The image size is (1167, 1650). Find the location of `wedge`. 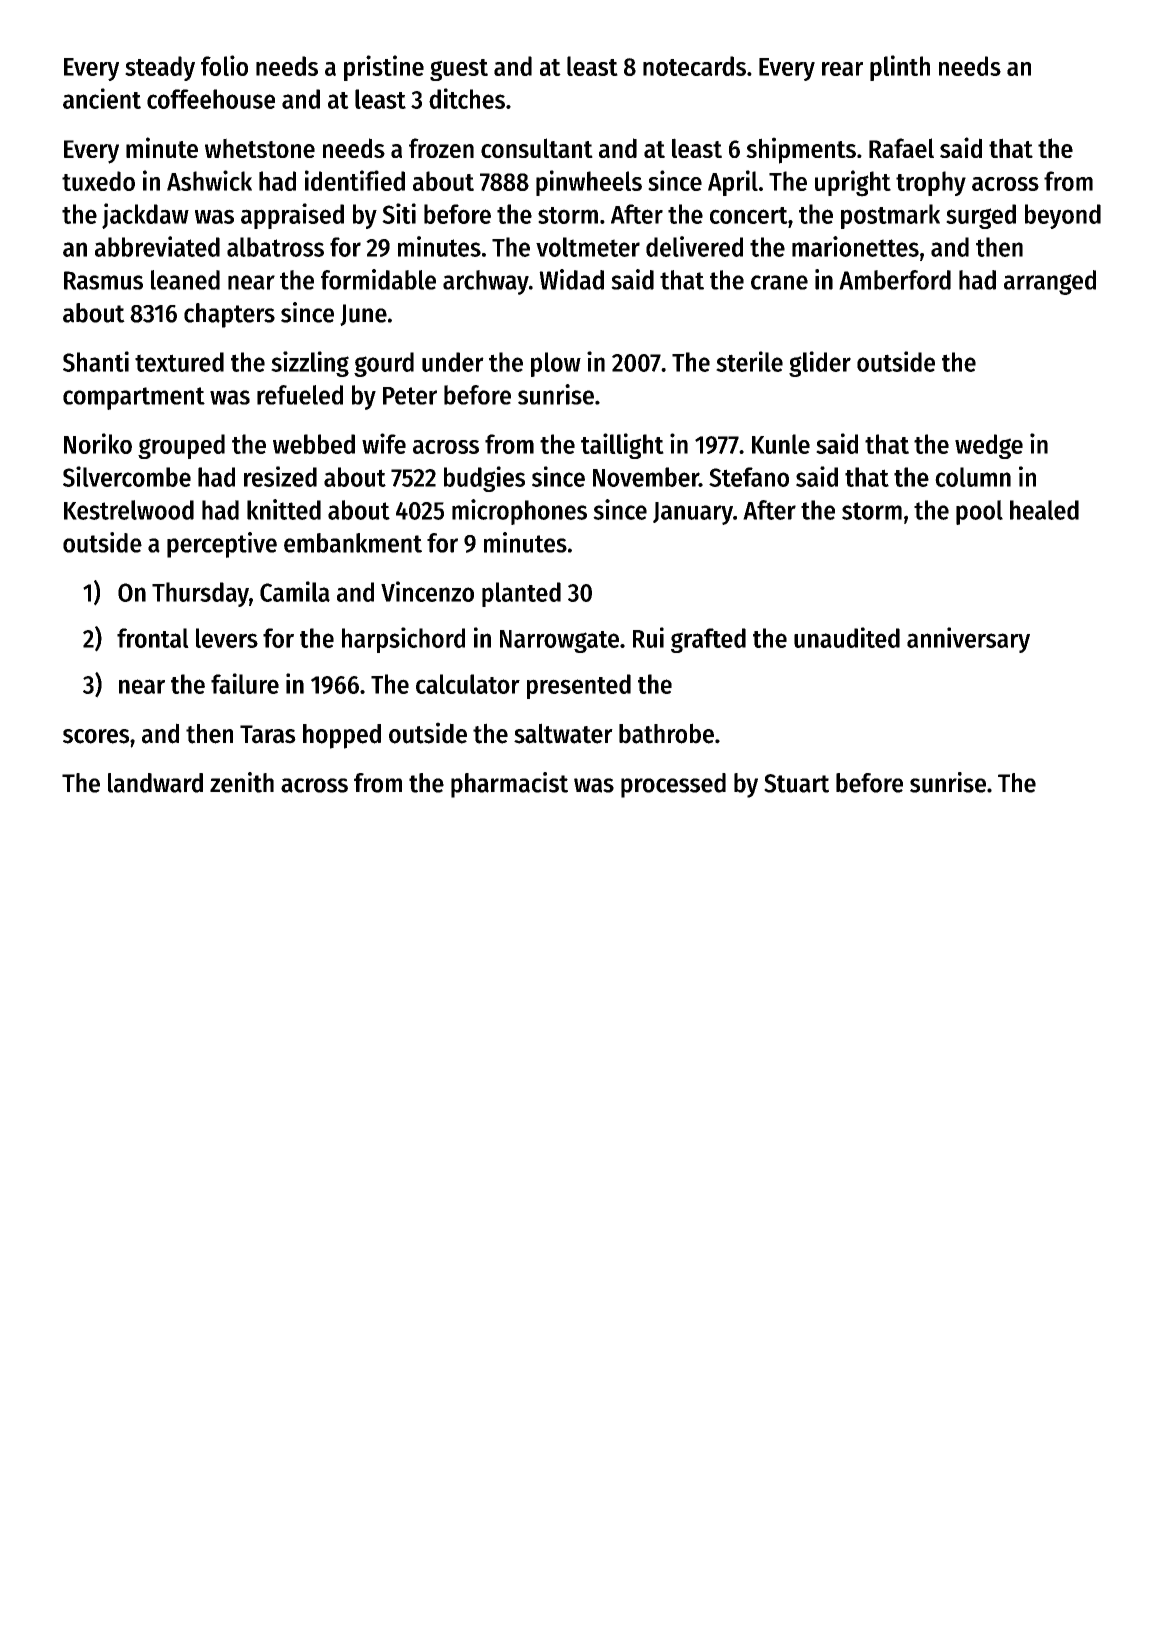

wedge is located at coordinates (989, 446).
